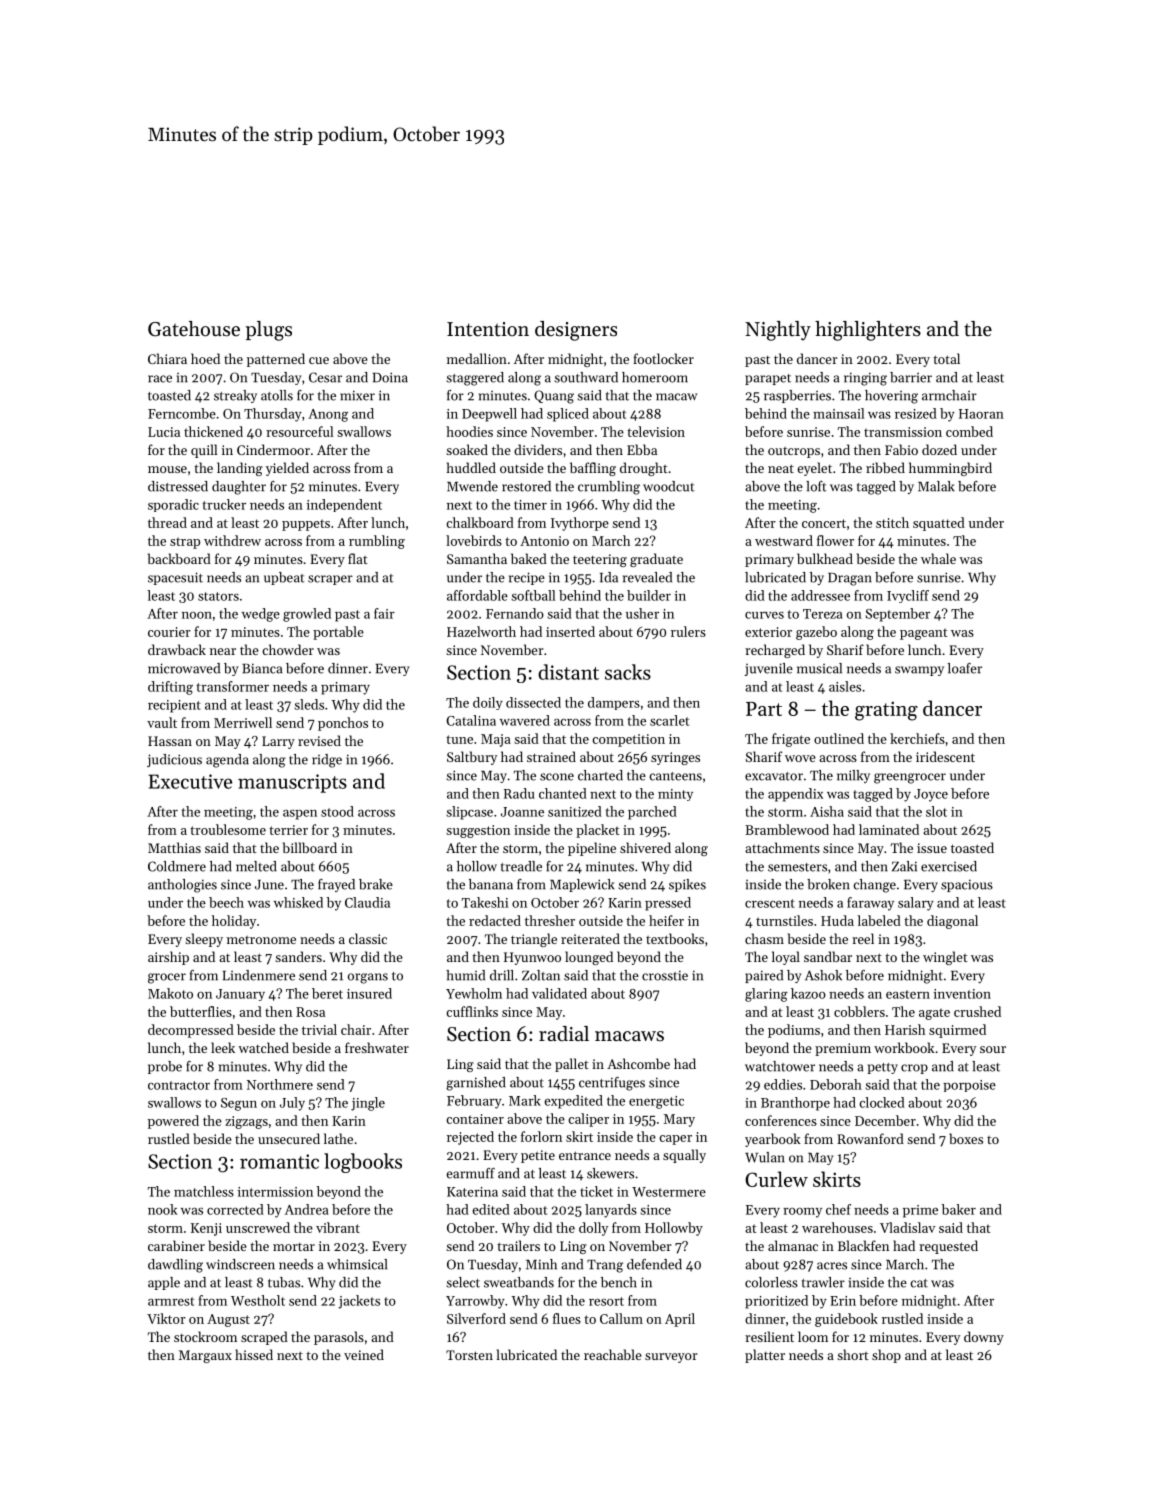 This screenshot has height=1494, width=1155. Describe the element at coordinates (916, 413) in the screenshot. I see `resized` at that location.
